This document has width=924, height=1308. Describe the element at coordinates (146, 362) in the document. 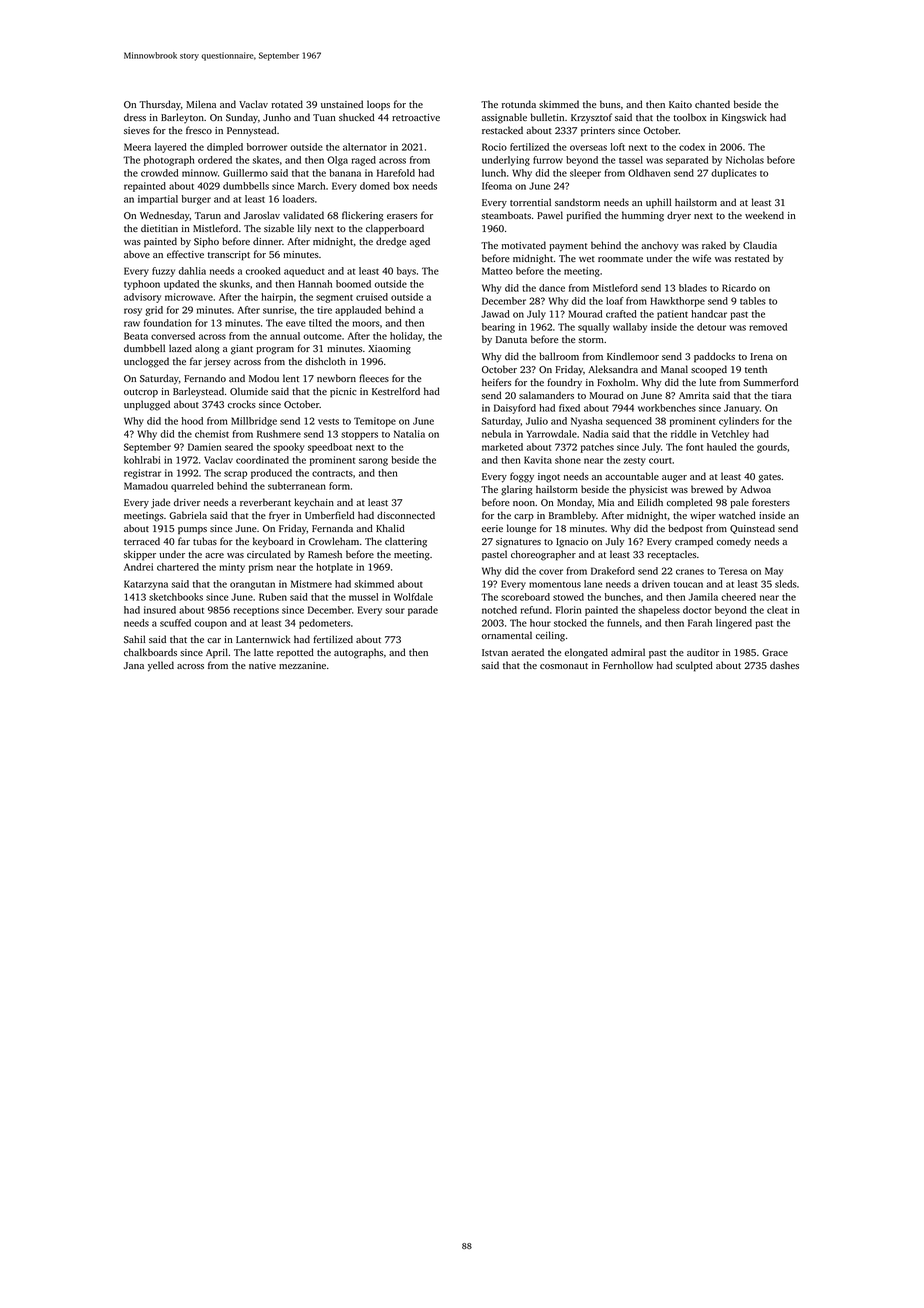

I see `unclogged` at that location.
